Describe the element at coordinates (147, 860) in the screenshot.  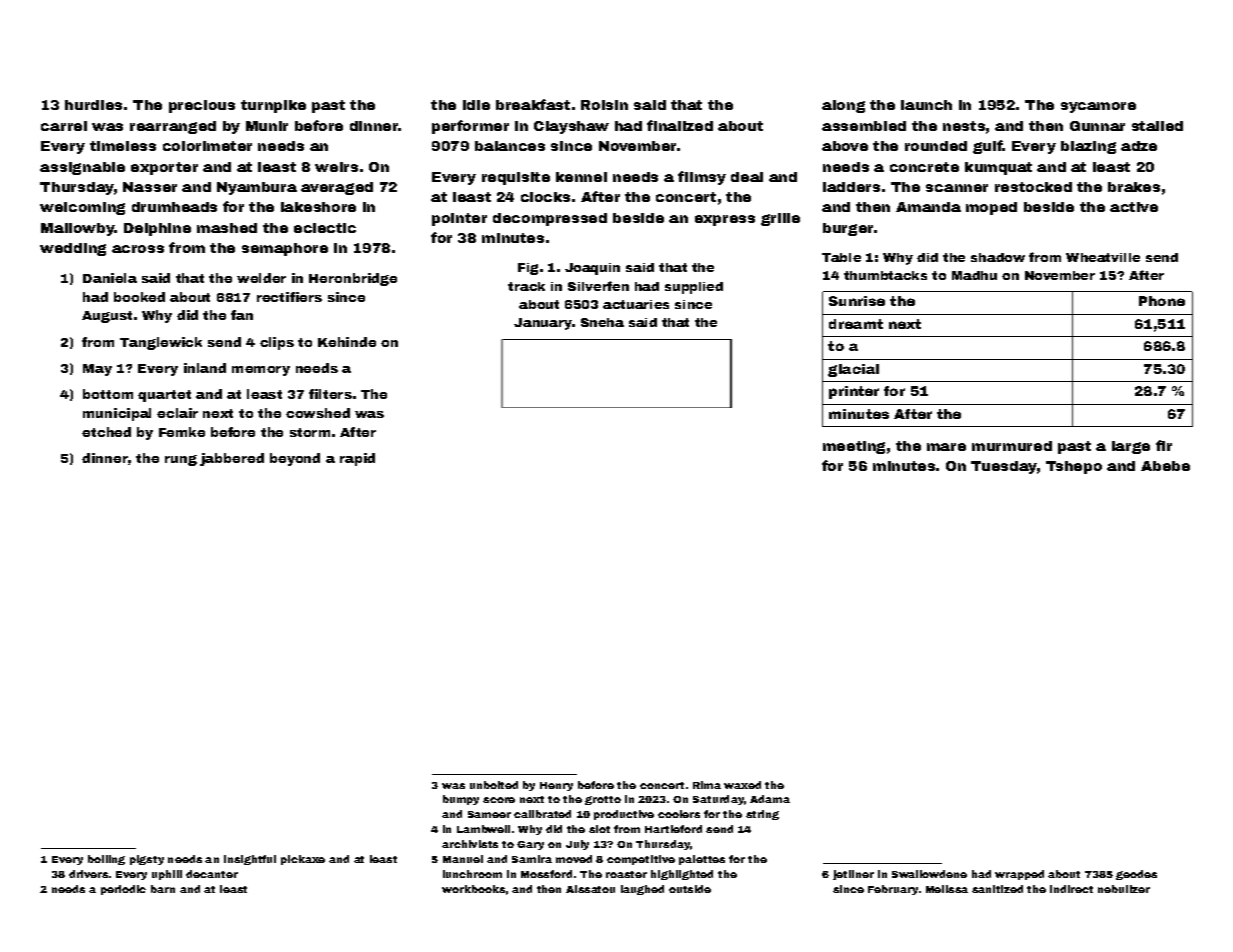
I see `pigsty` at that location.
